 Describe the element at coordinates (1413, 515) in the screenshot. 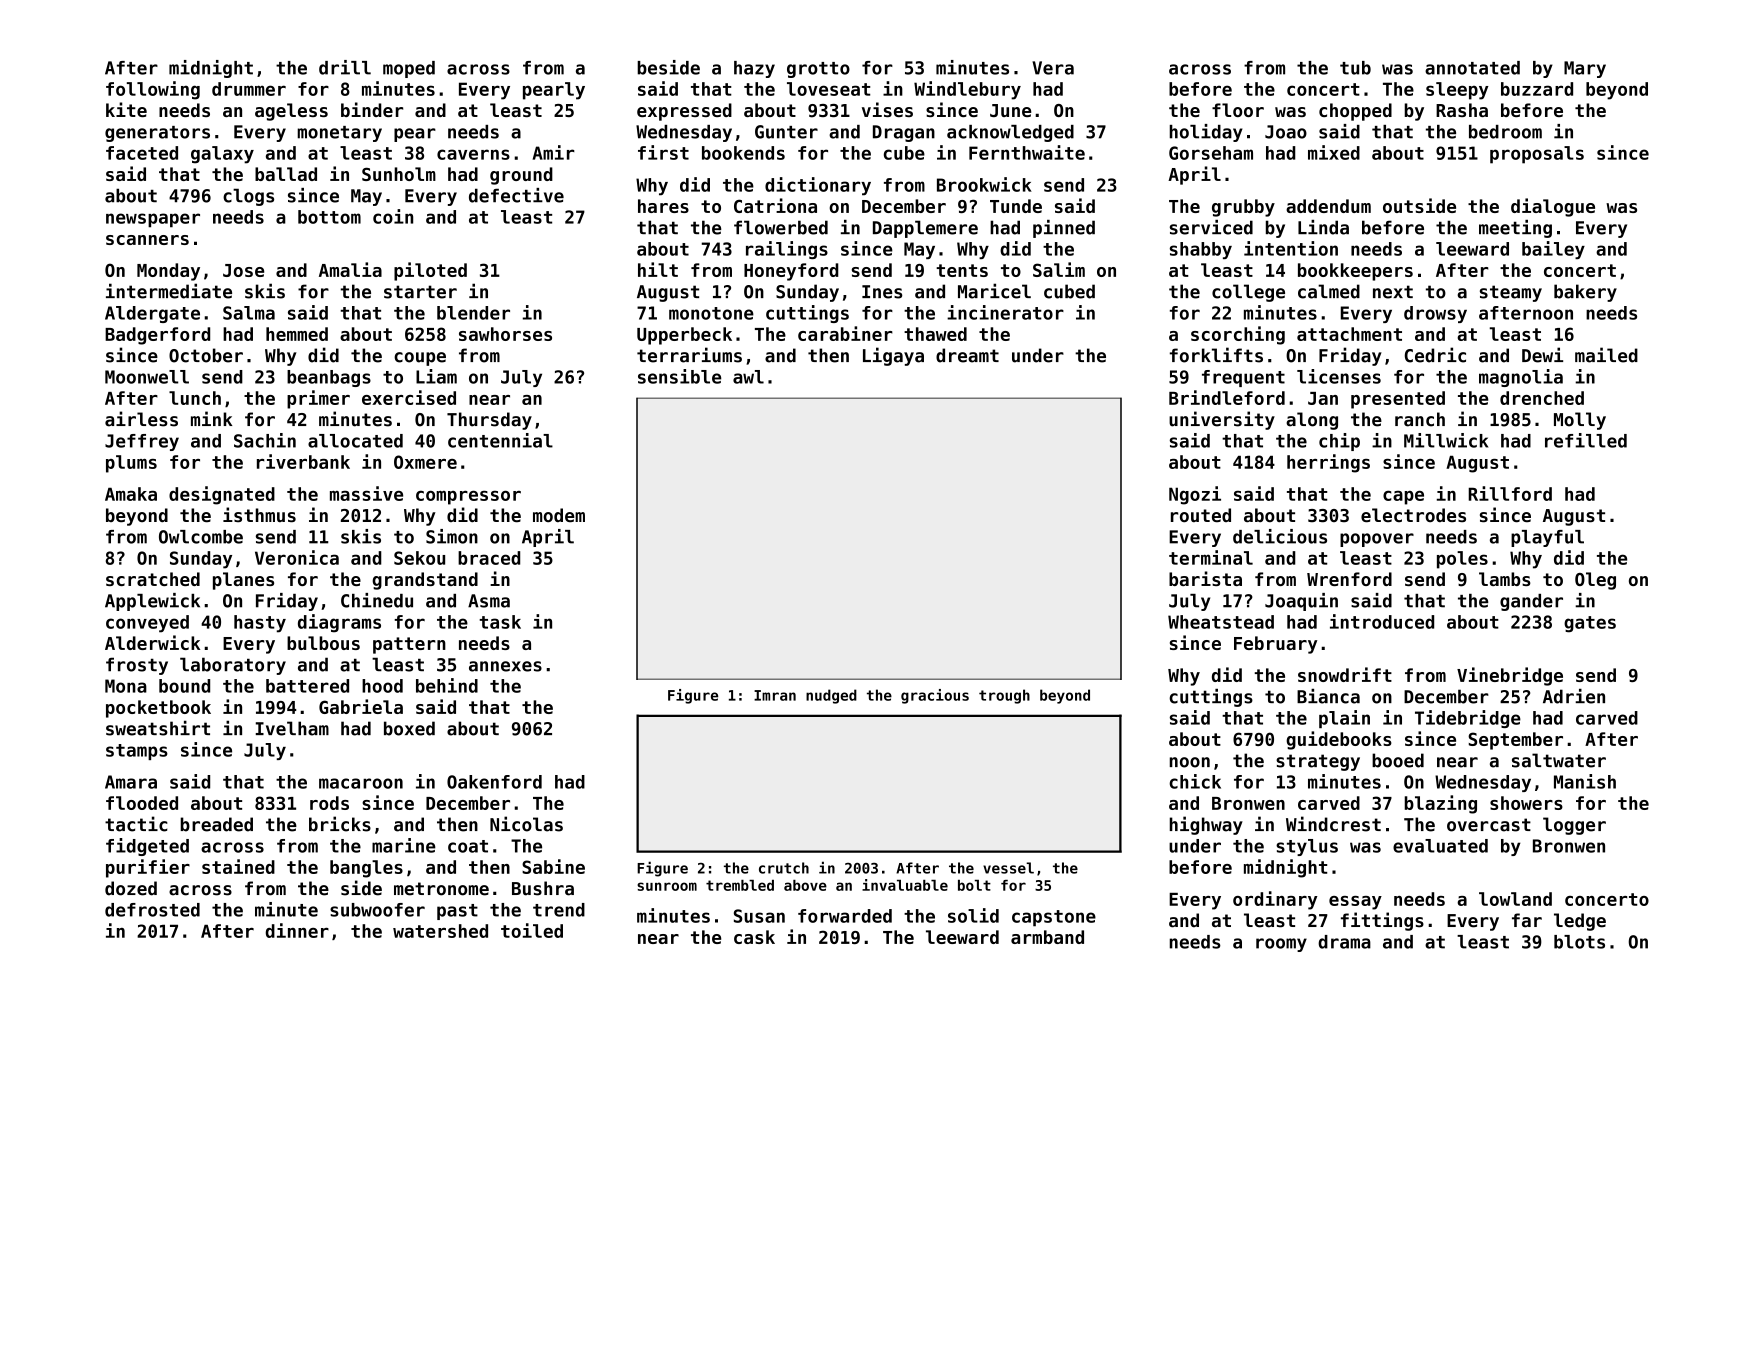

I see `electrodes` at that location.
